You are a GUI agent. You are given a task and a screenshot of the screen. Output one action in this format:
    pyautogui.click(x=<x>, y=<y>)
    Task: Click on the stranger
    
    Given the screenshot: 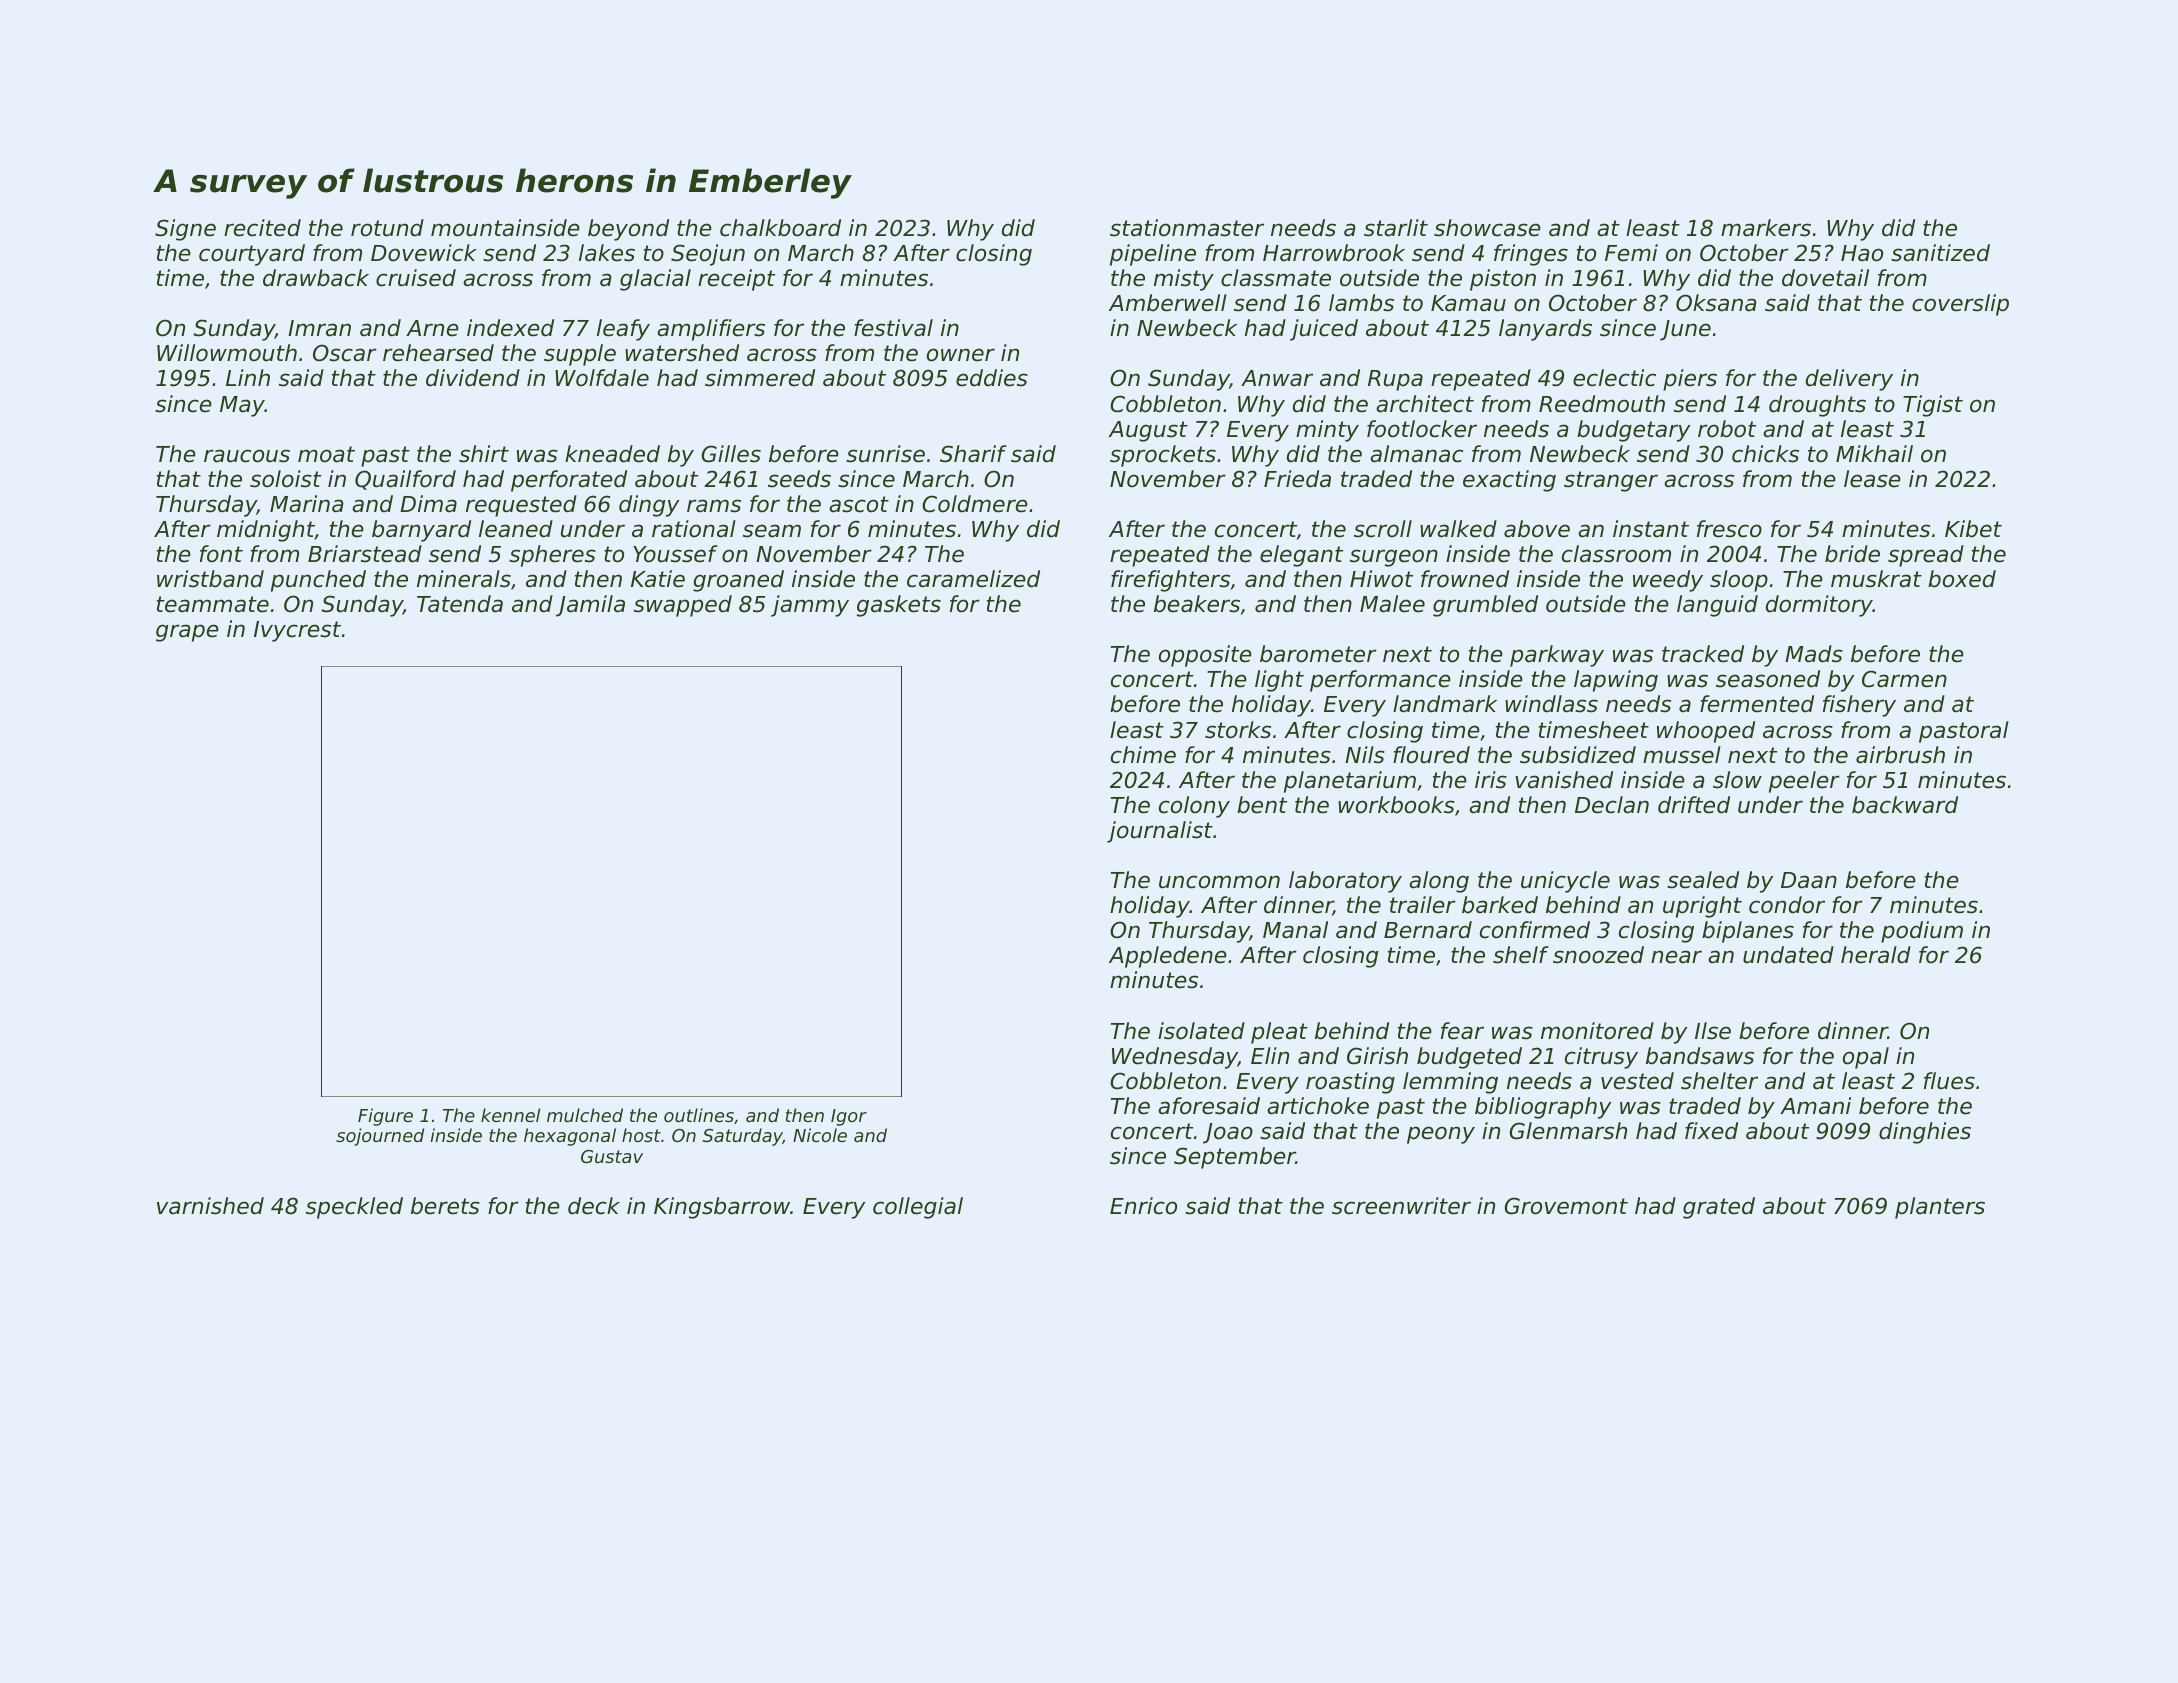 What is the action you would take?
    pyautogui.click(x=1611, y=481)
